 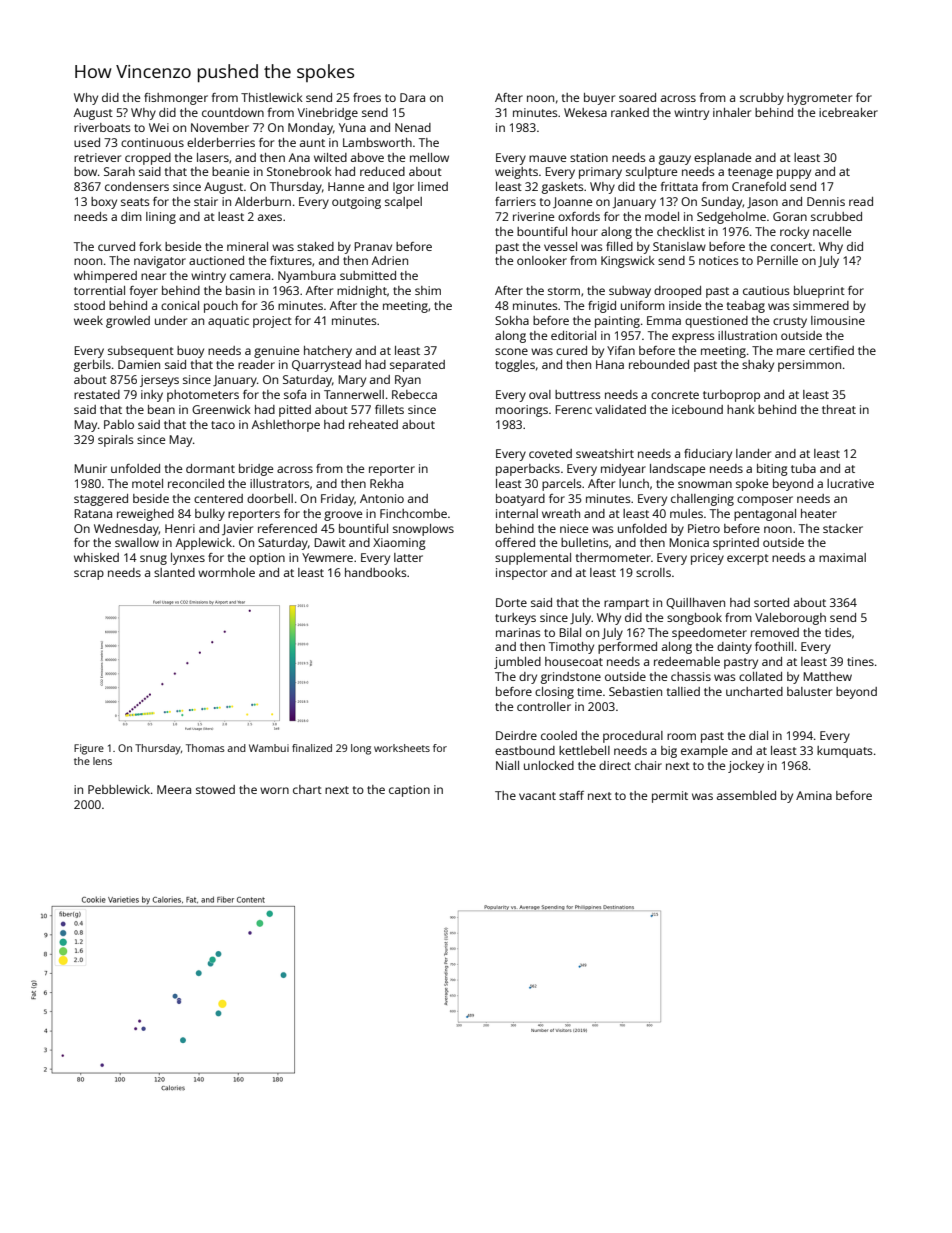 What do you see at coordinates (412, 97) in the screenshot?
I see `Dara` at bounding box center [412, 97].
